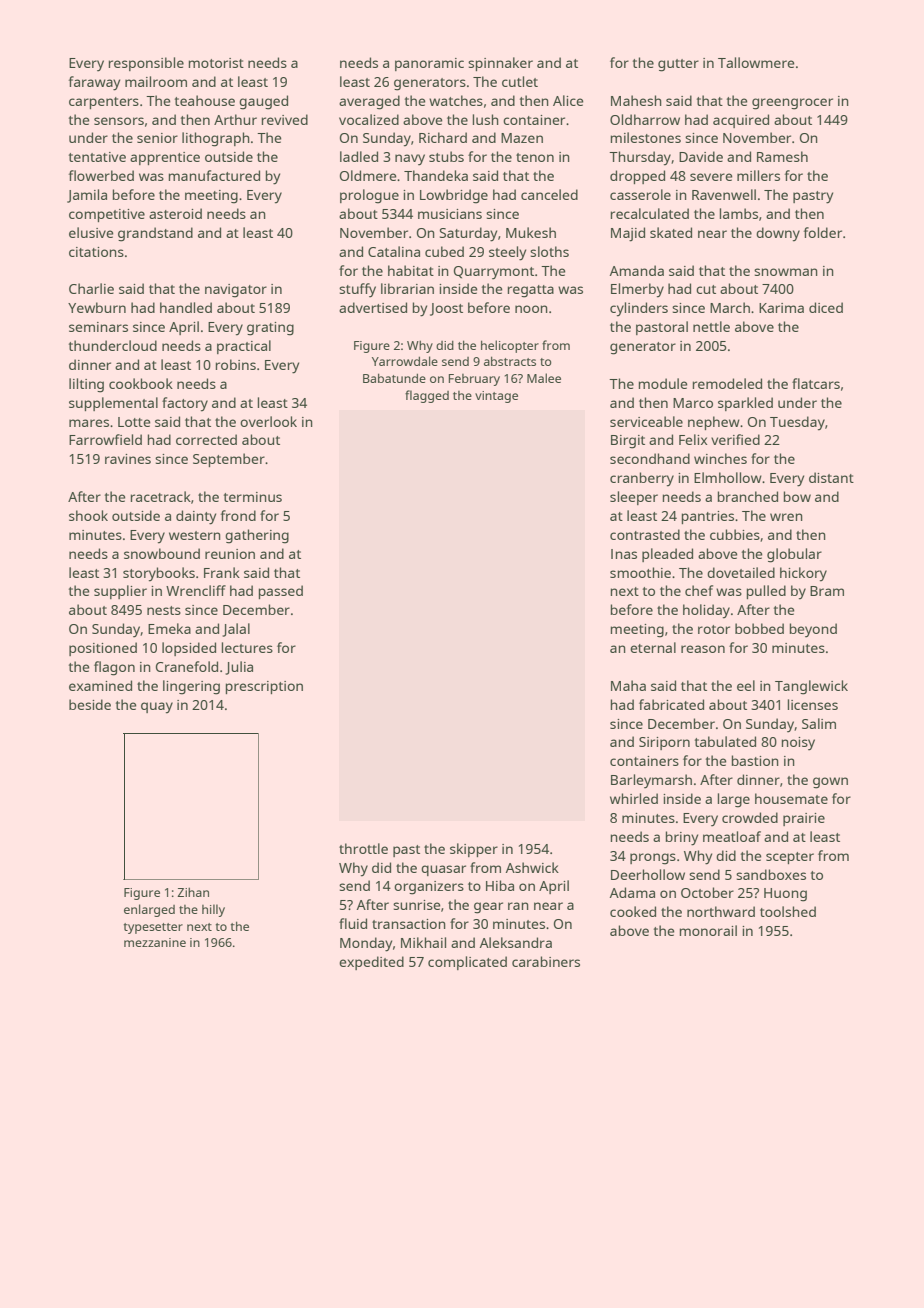 The width and height of the screenshot is (924, 1308). Describe the element at coordinates (474, 850) in the screenshot. I see `skipper` at that location.
